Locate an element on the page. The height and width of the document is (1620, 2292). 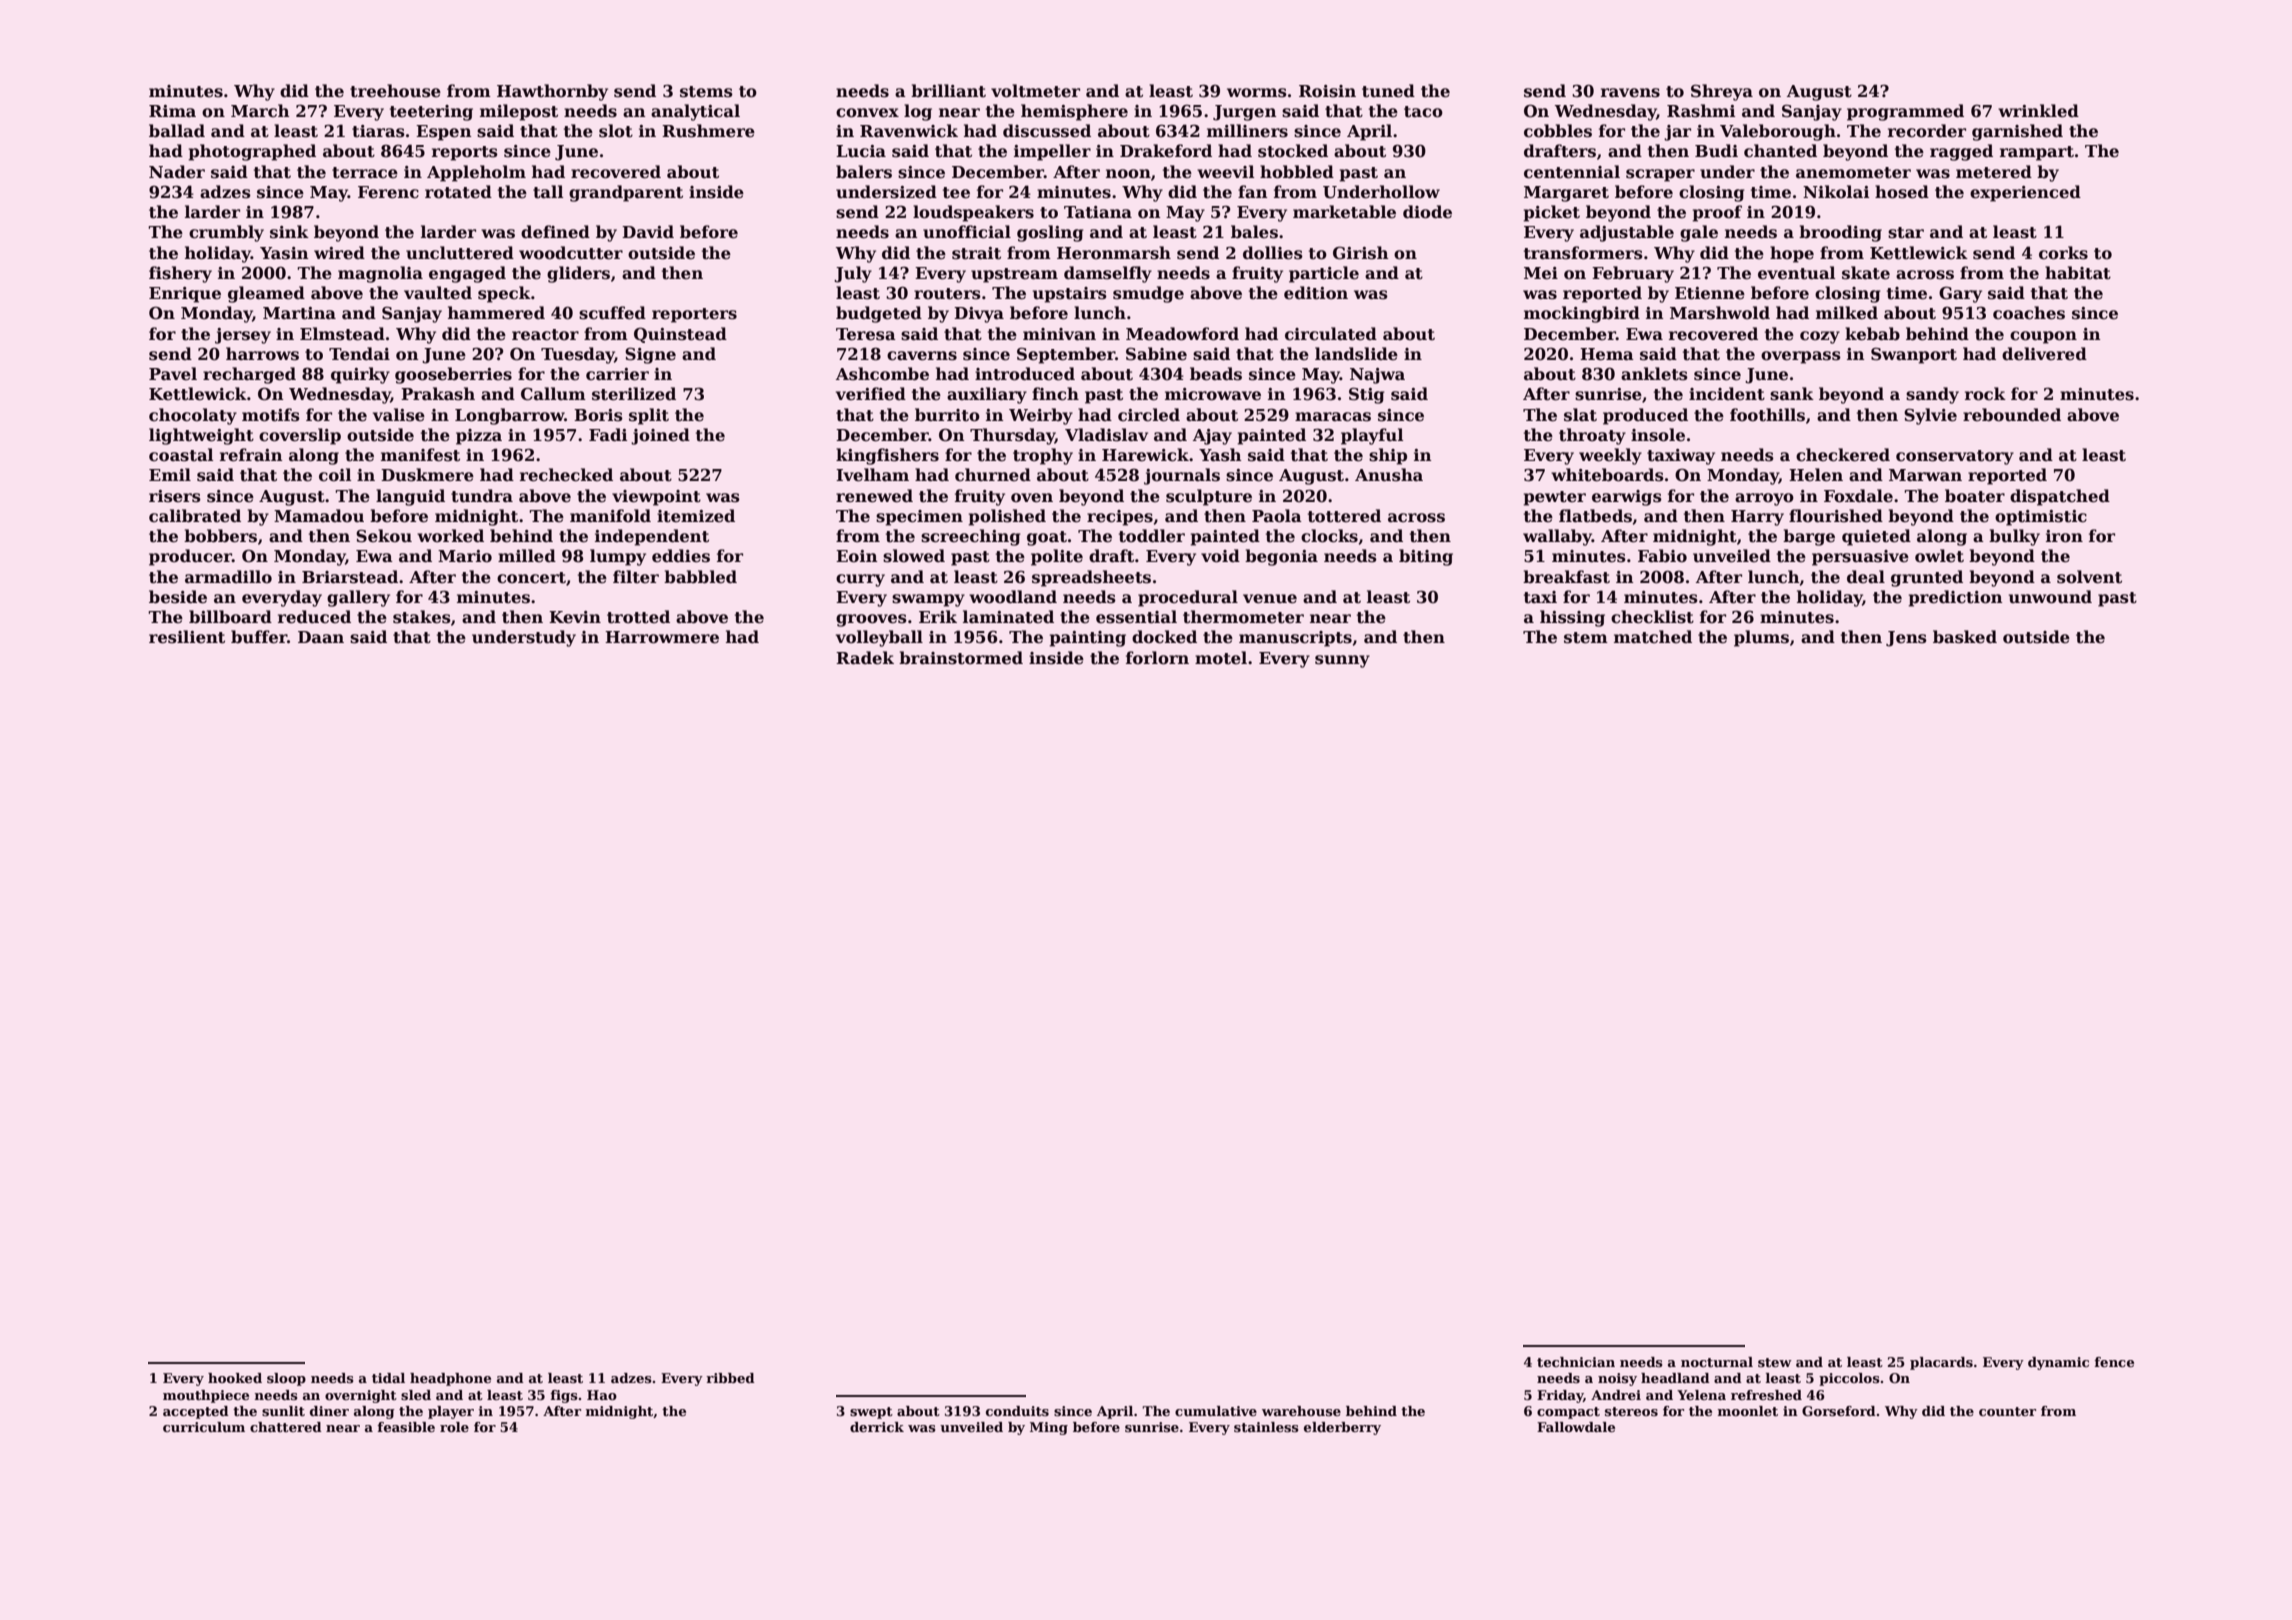
garnished is located at coordinates (2017, 132).
